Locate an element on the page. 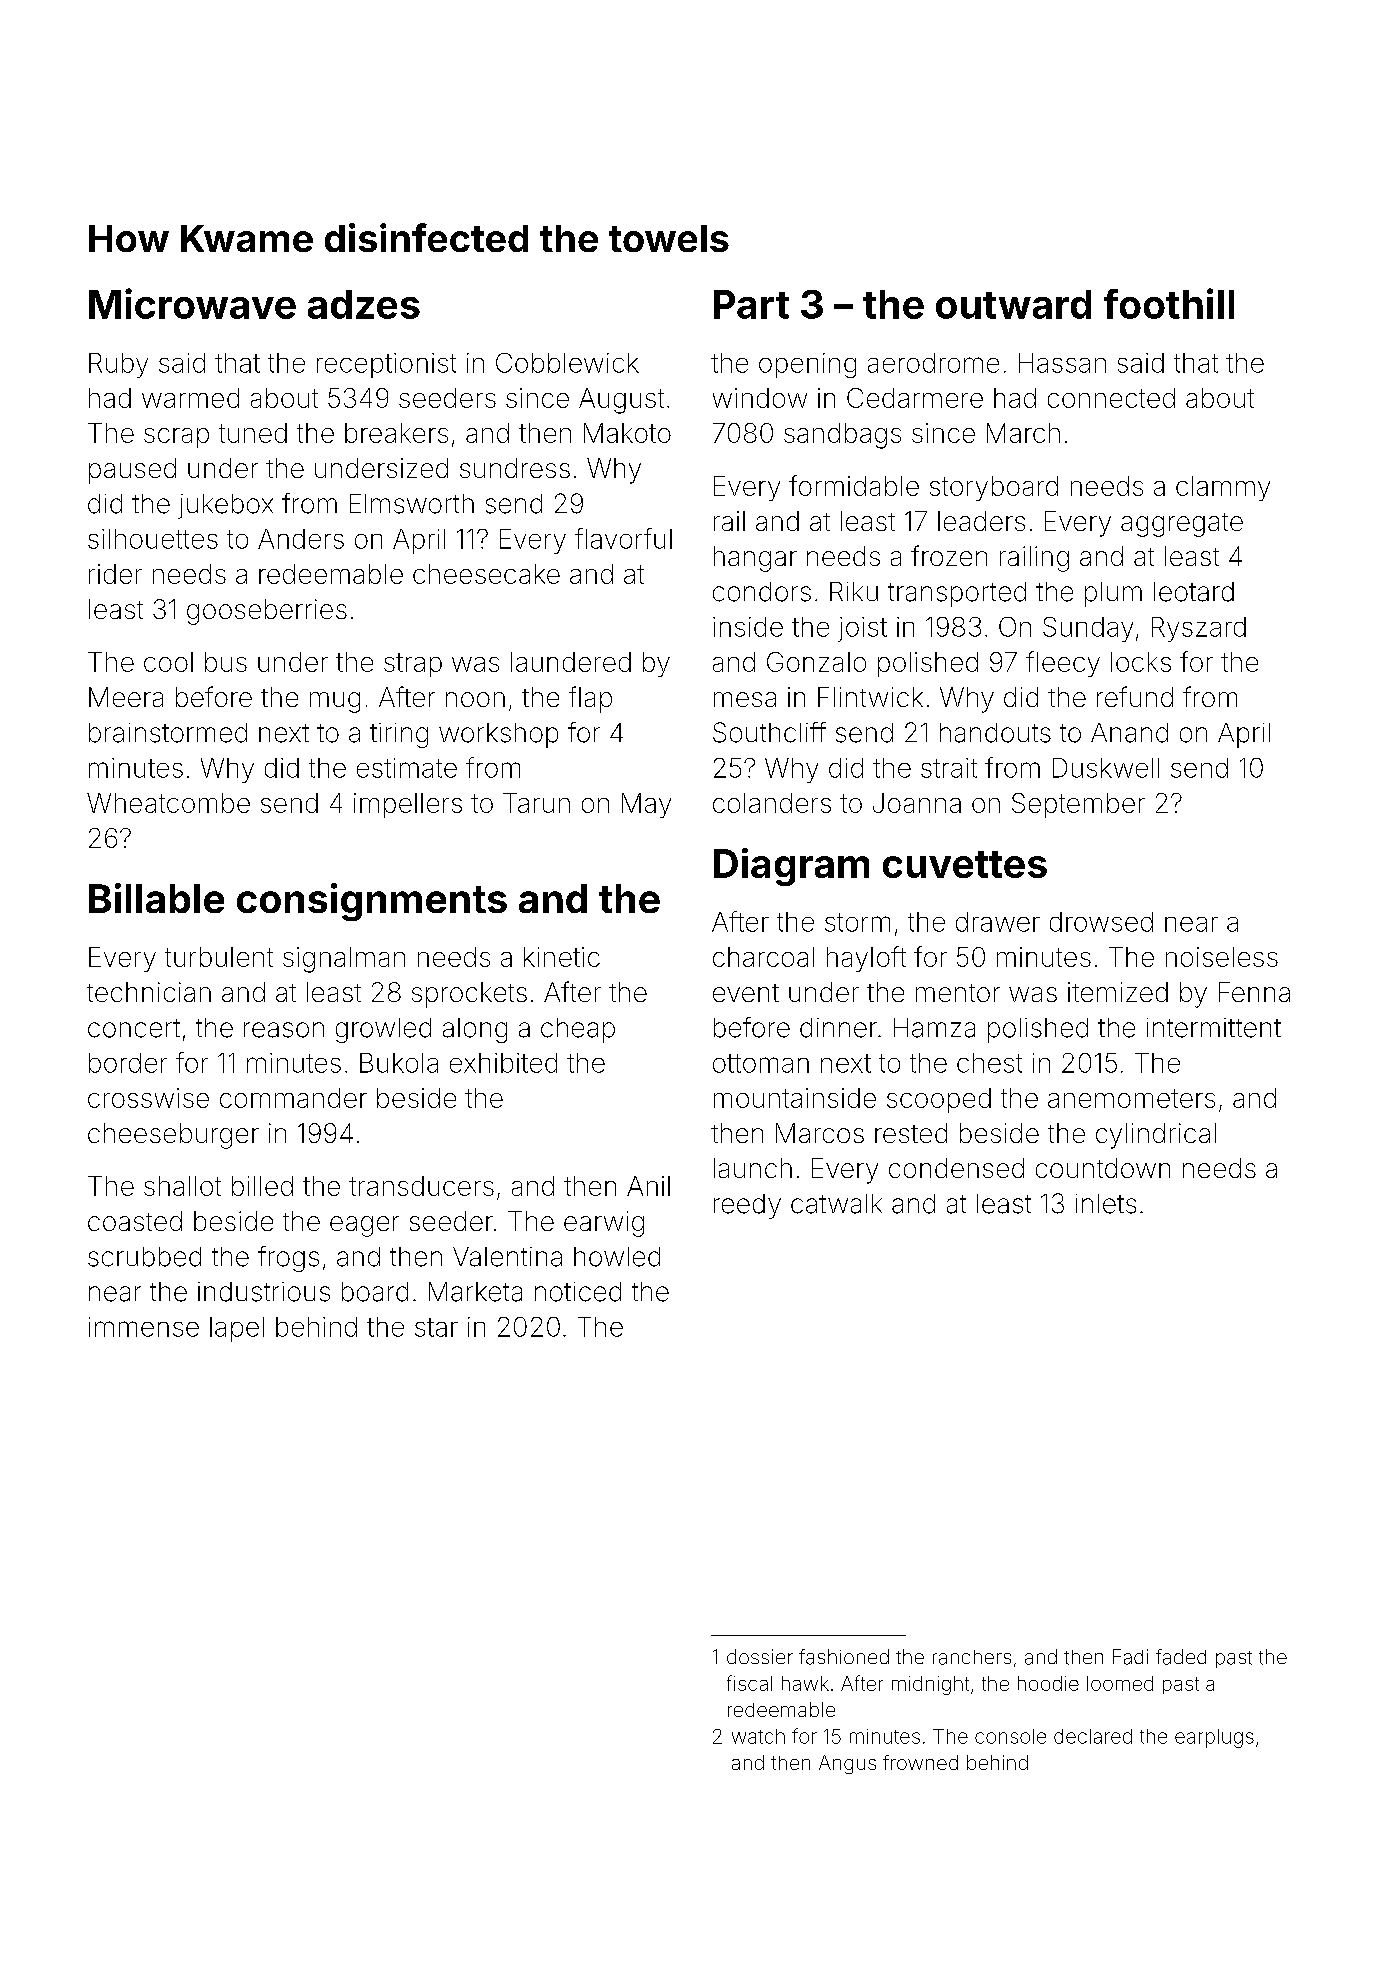 Image resolution: width=1386 pixels, height=1969 pixels. Anil is located at coordinates (648, 1186).
